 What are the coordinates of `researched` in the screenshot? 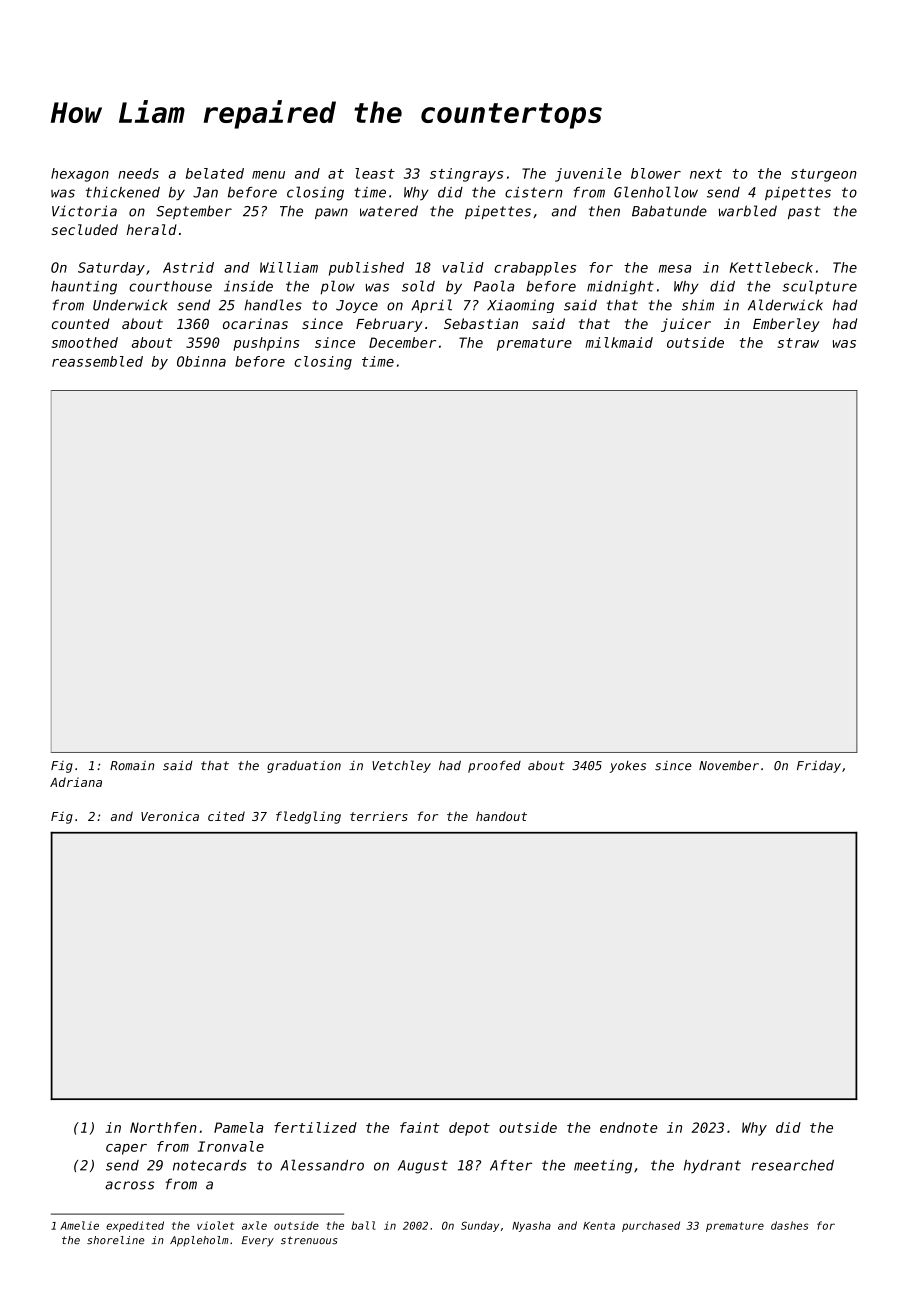 It's located at (793, 1165).
